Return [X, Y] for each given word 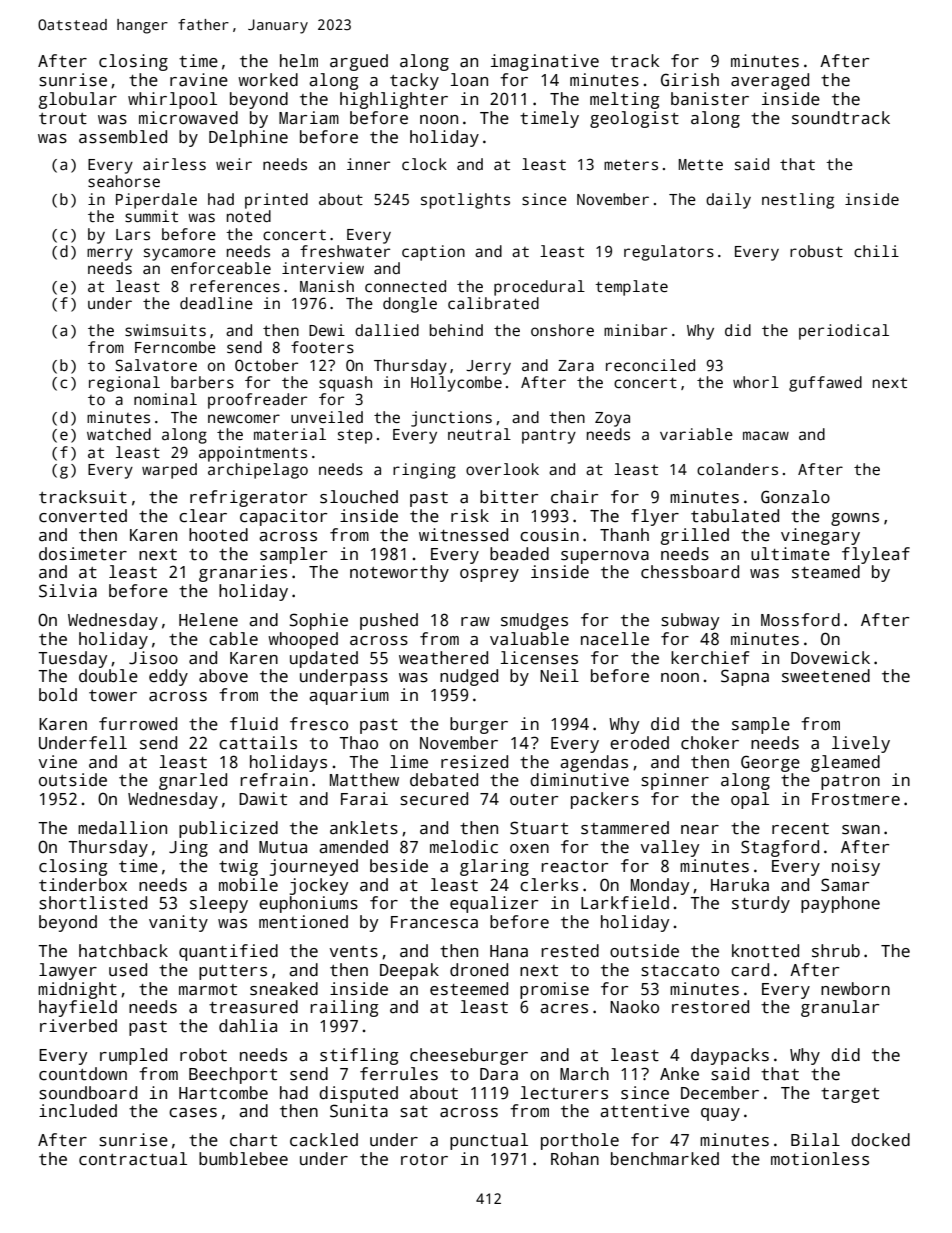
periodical [844, 332]
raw [475, 622]
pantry [549, 436]
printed [276, 201]
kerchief [710, 658]
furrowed [138, 724]
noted [249, 216]
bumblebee [243, 1159]
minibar [635, 330]
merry [110, 254]
